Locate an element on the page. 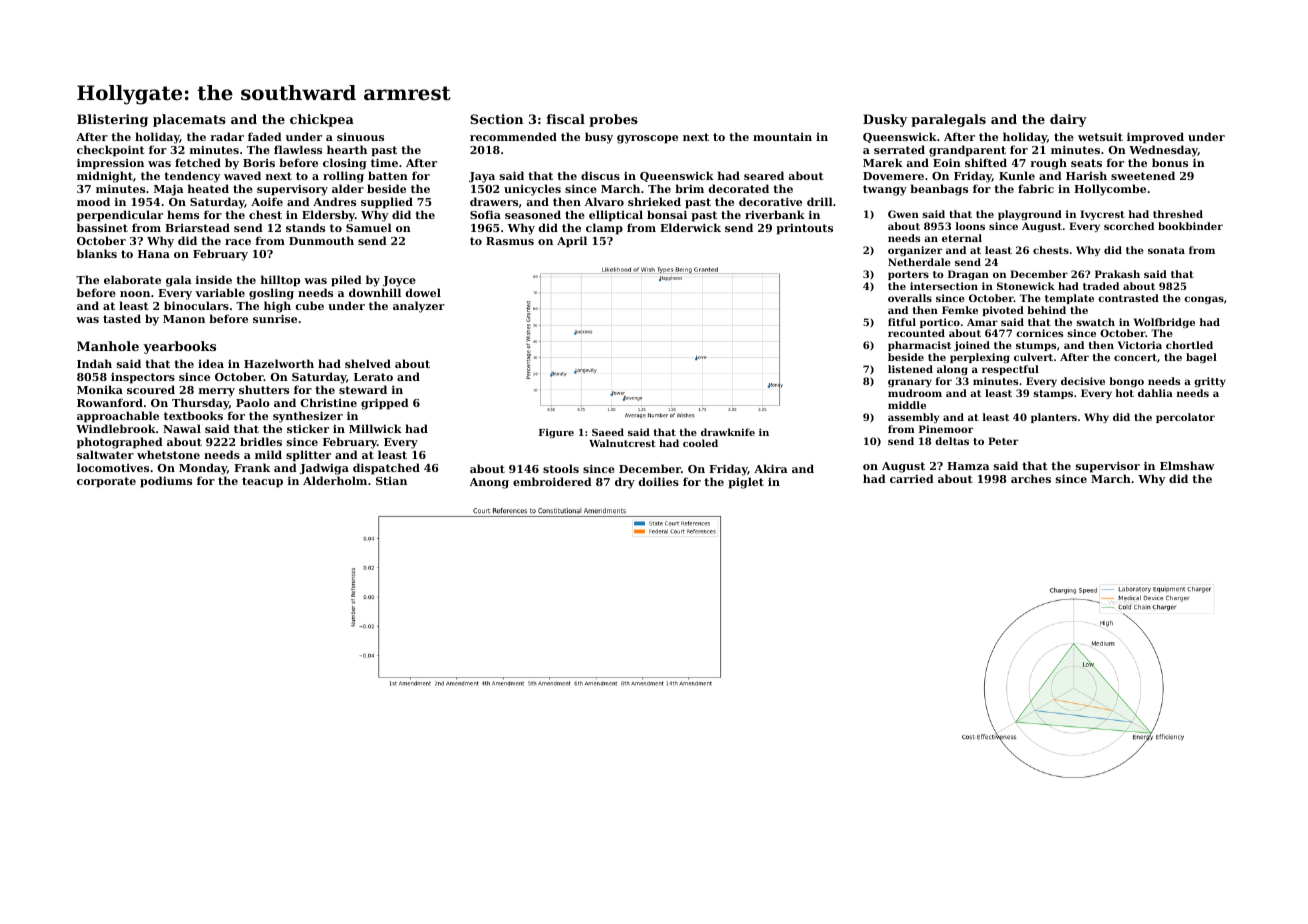 Image resolution: width=1308 pixels, height=924 pixels. listened is located at coordinates (910, 369).
